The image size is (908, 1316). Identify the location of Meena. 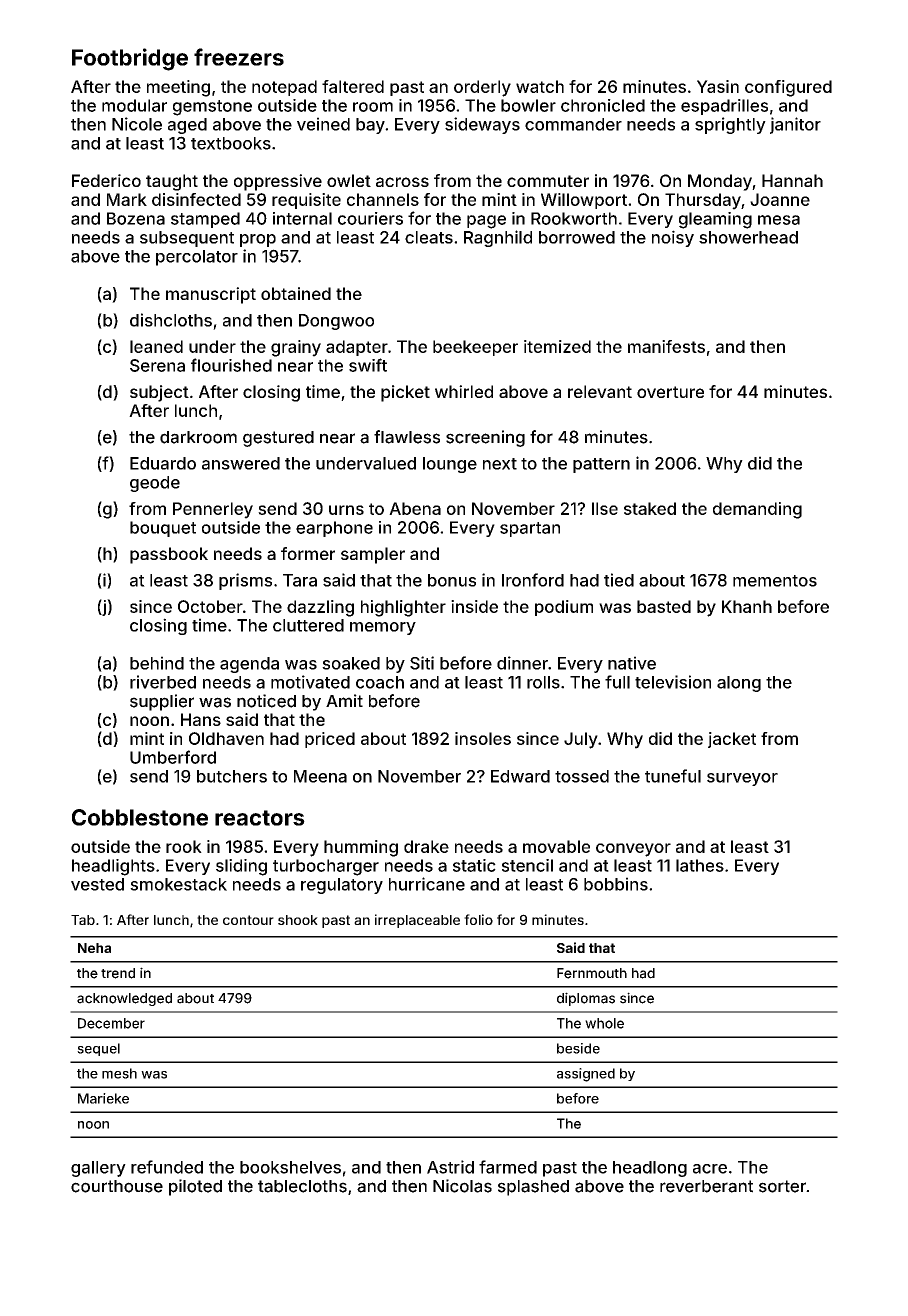
(320, 776).
